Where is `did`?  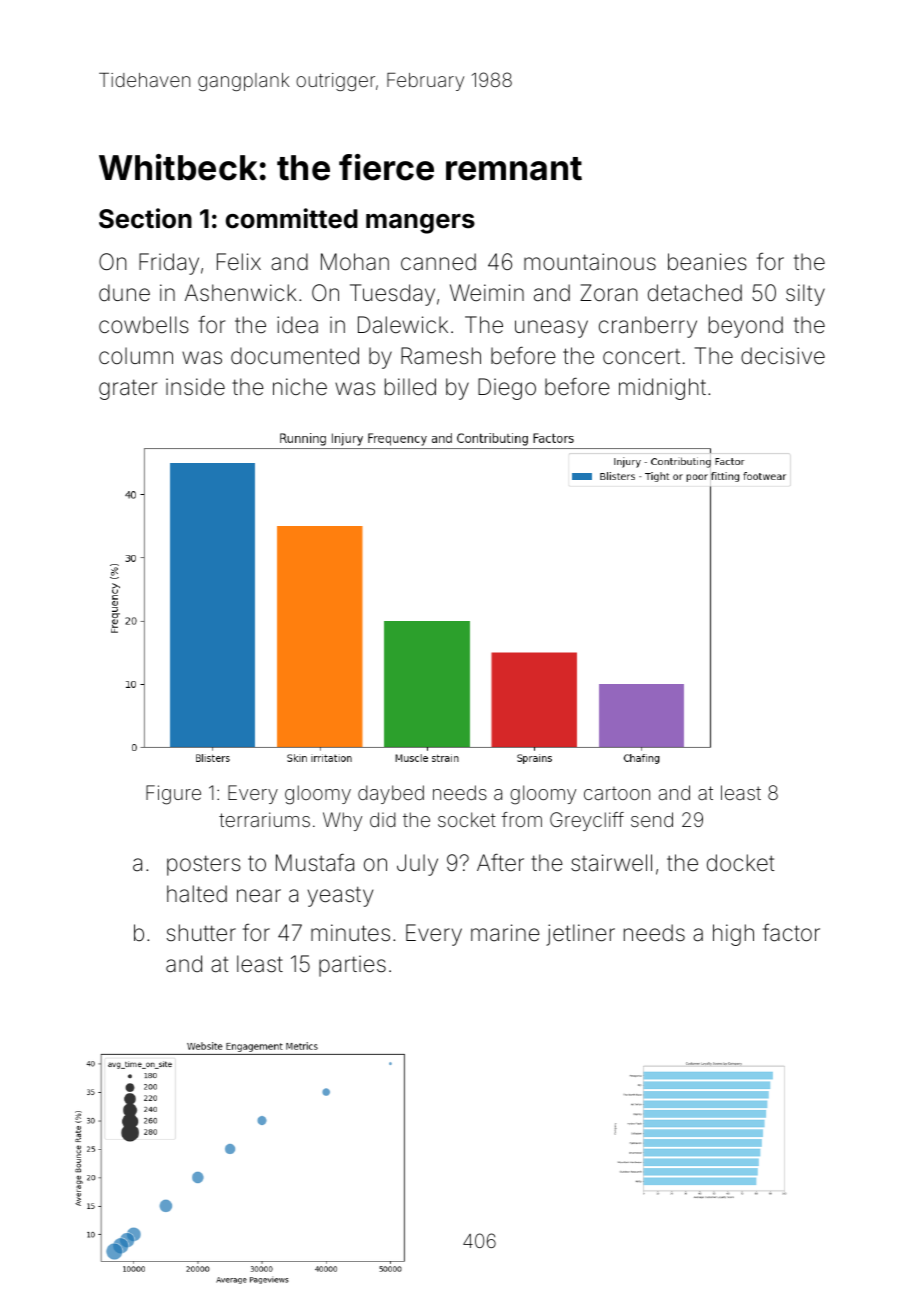 did is located at coordinates (383, 819).
